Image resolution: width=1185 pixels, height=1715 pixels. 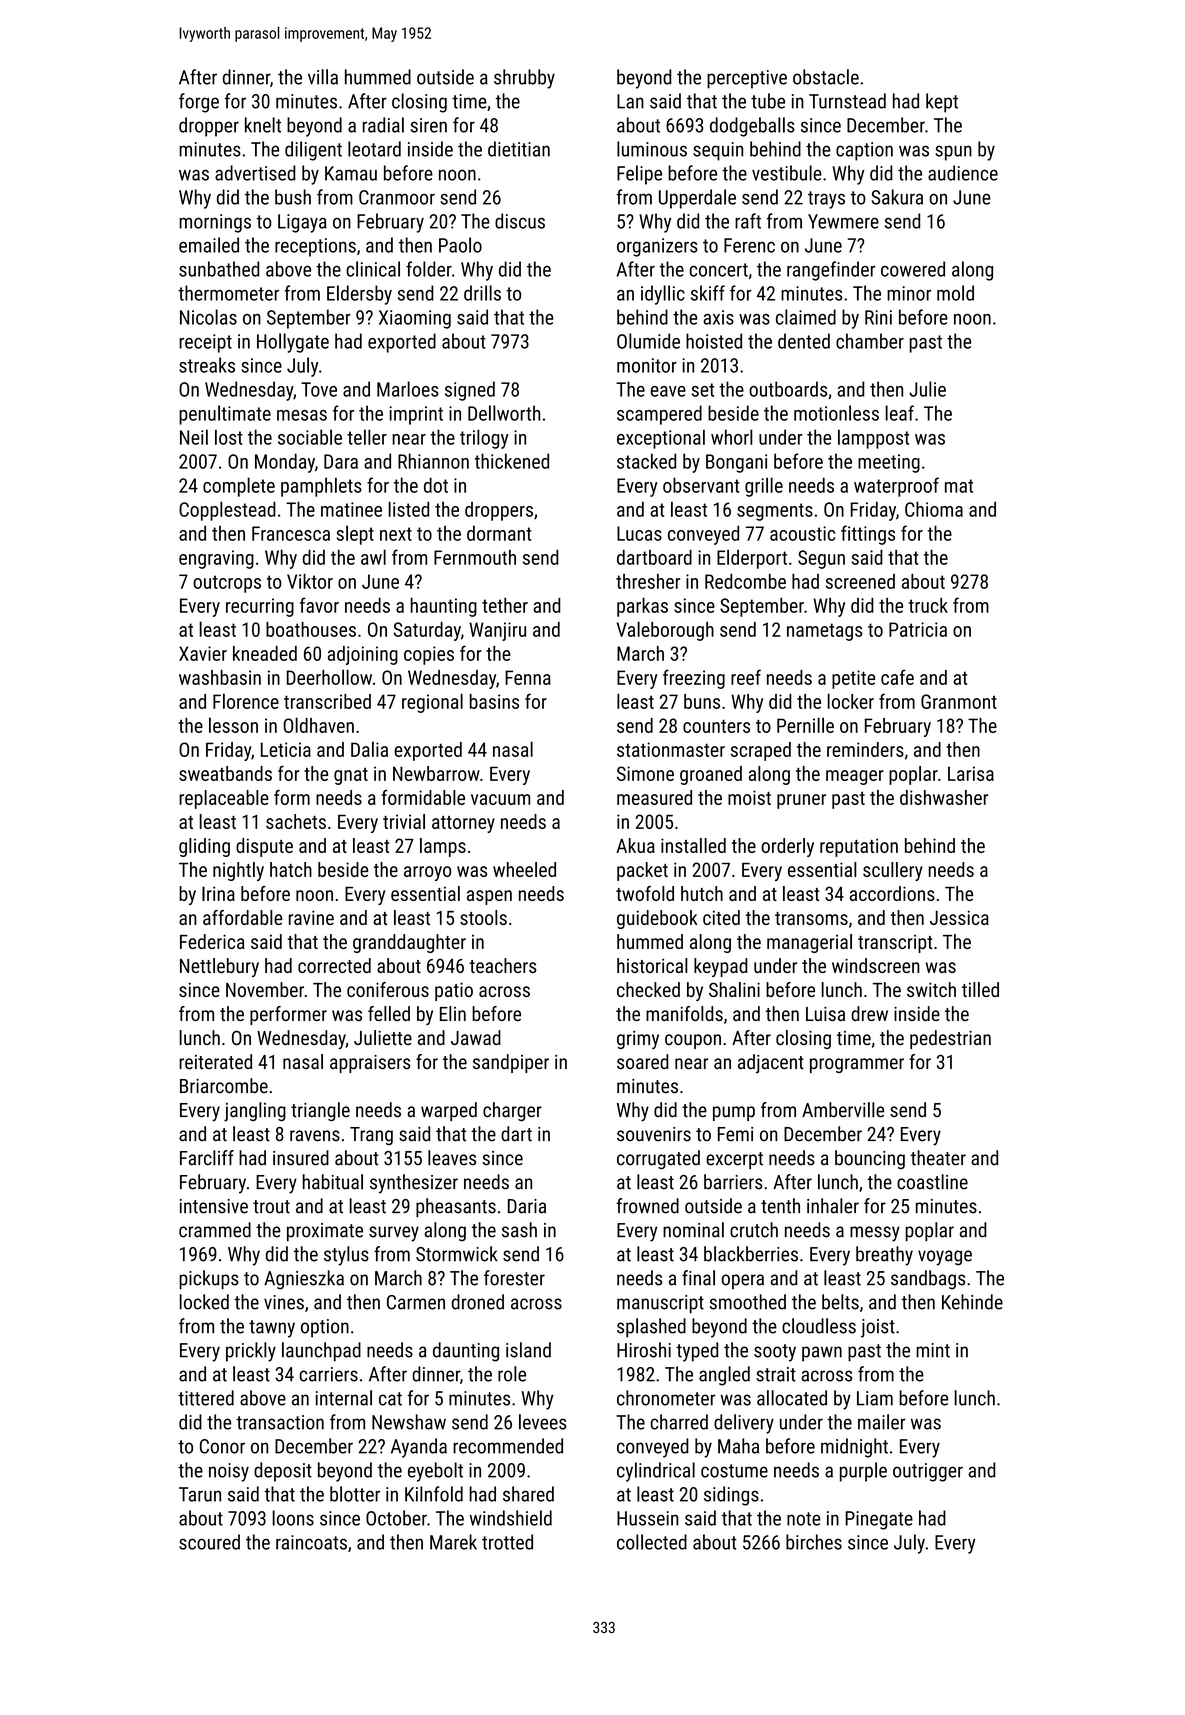 I want to click on receipt, so click(x=205, y=343).
